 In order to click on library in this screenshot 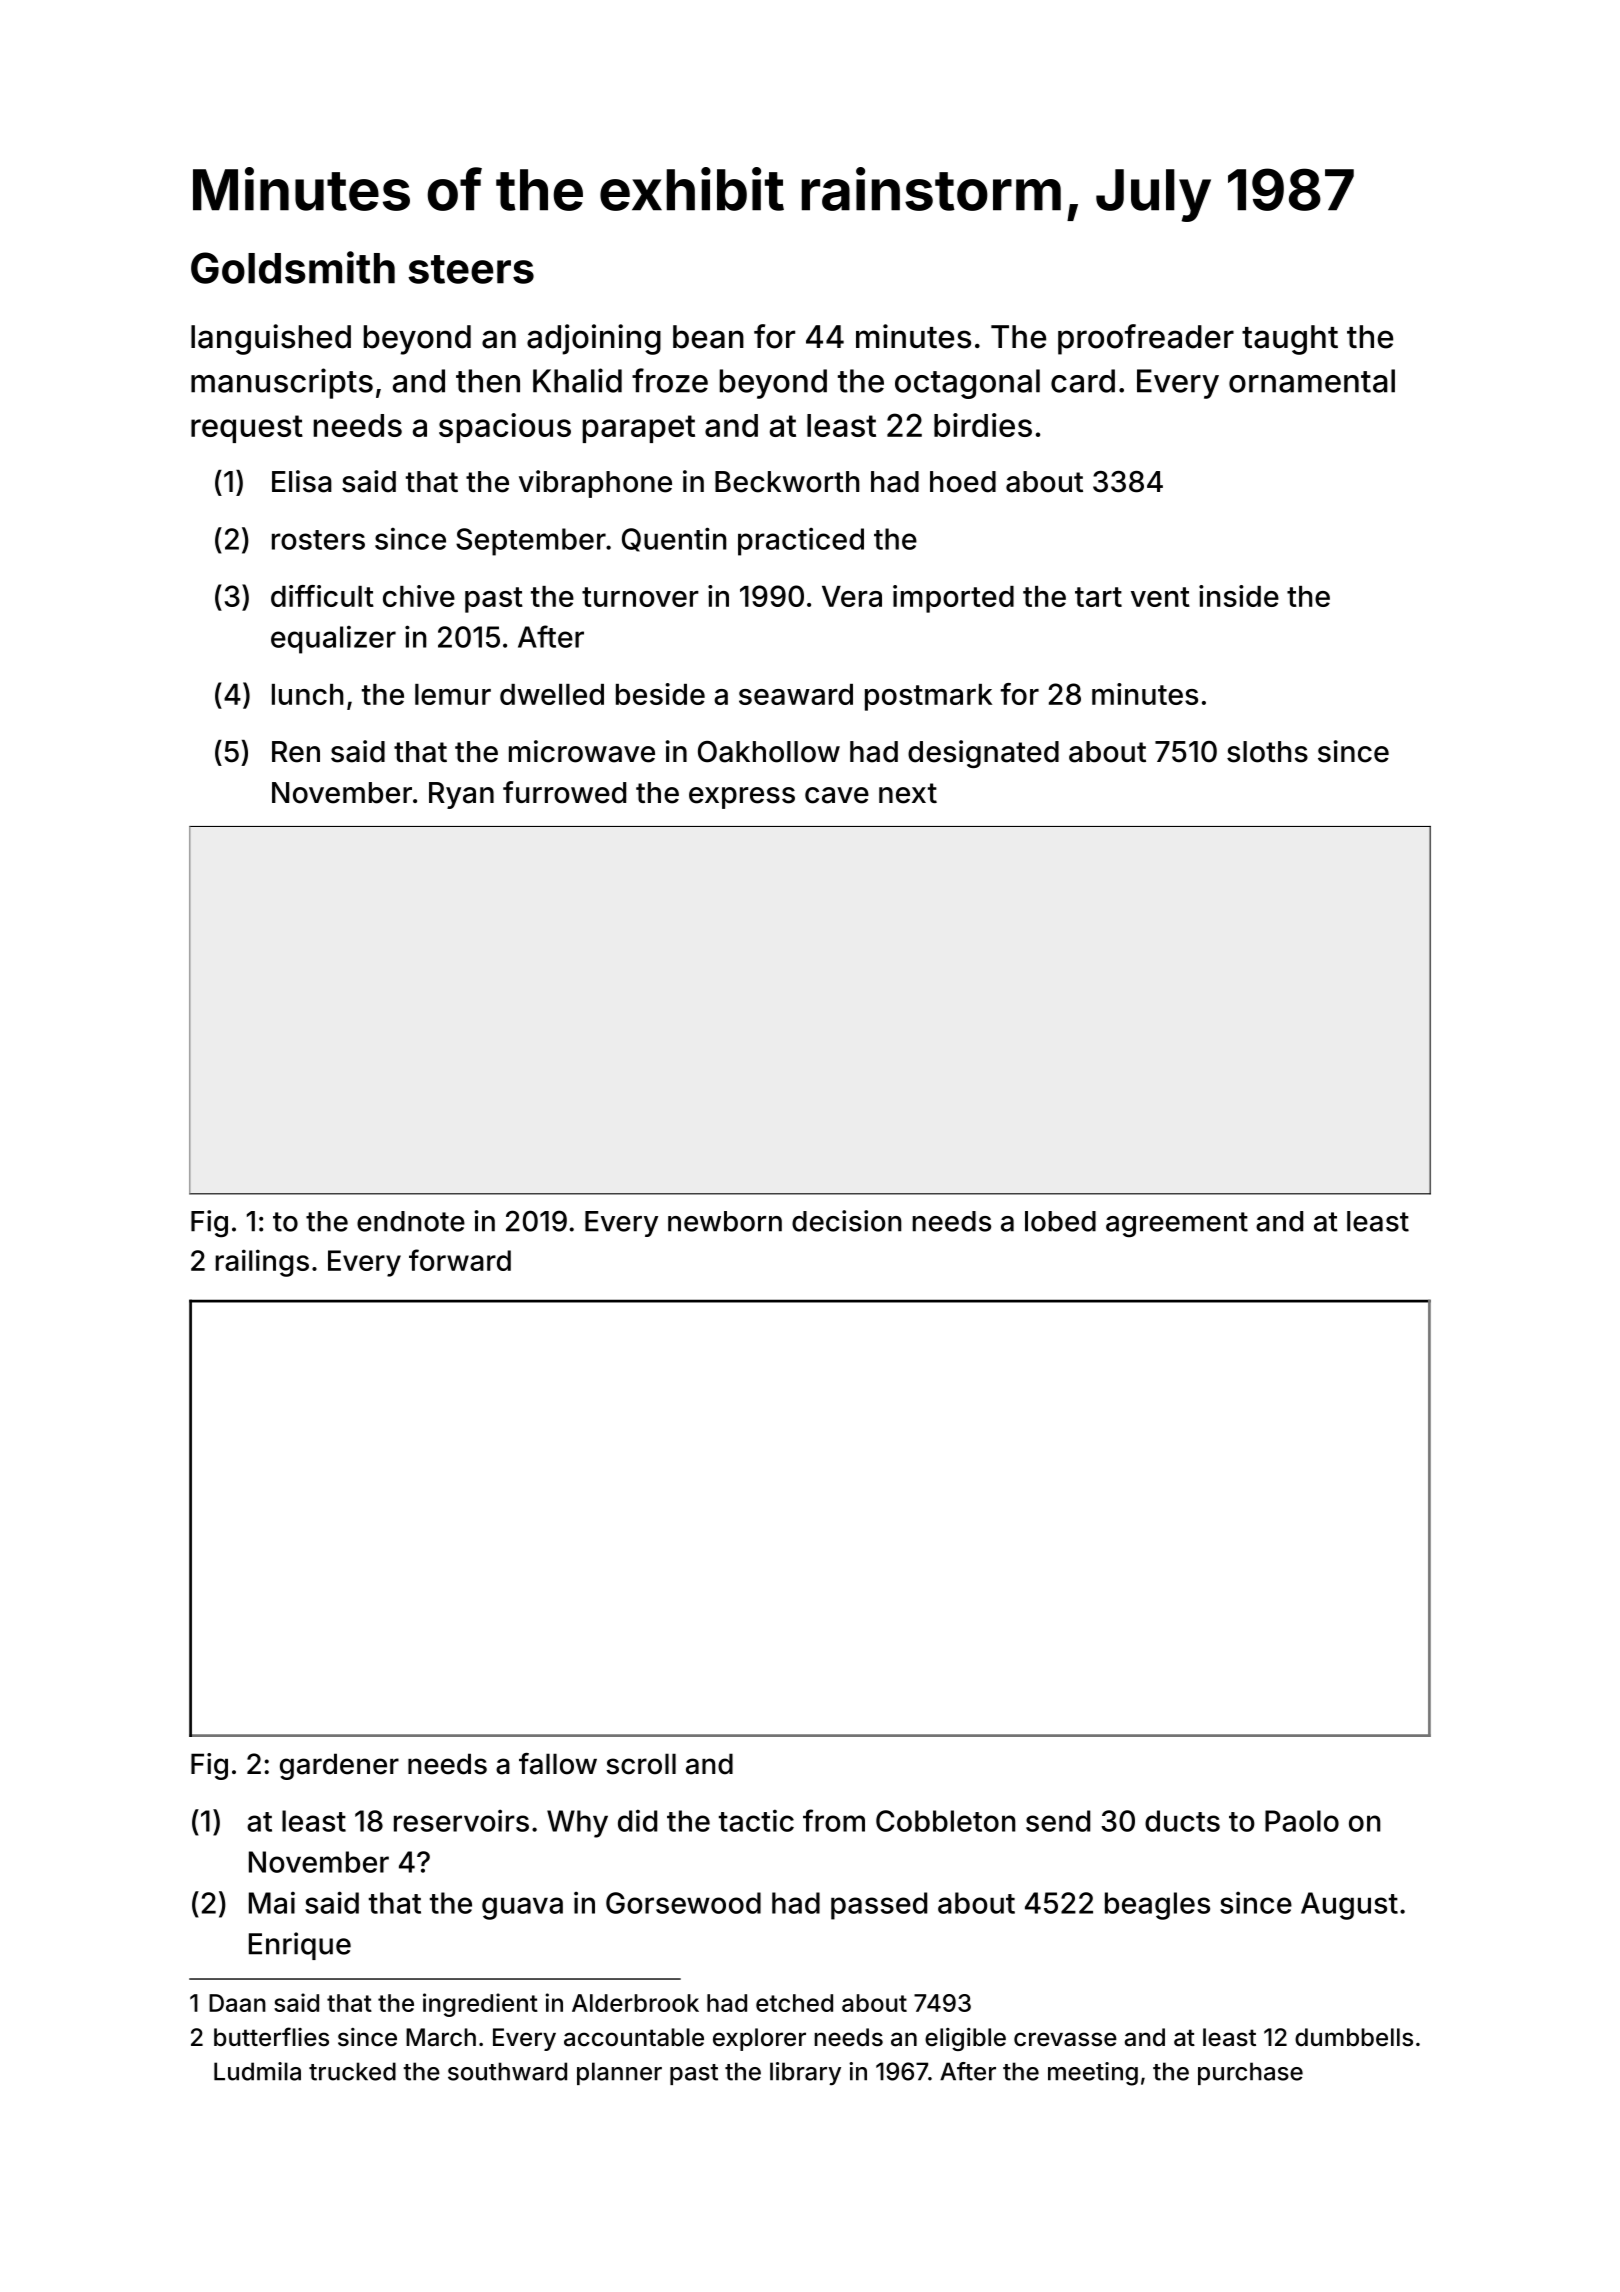, I will do `click(805, 2074)`.
